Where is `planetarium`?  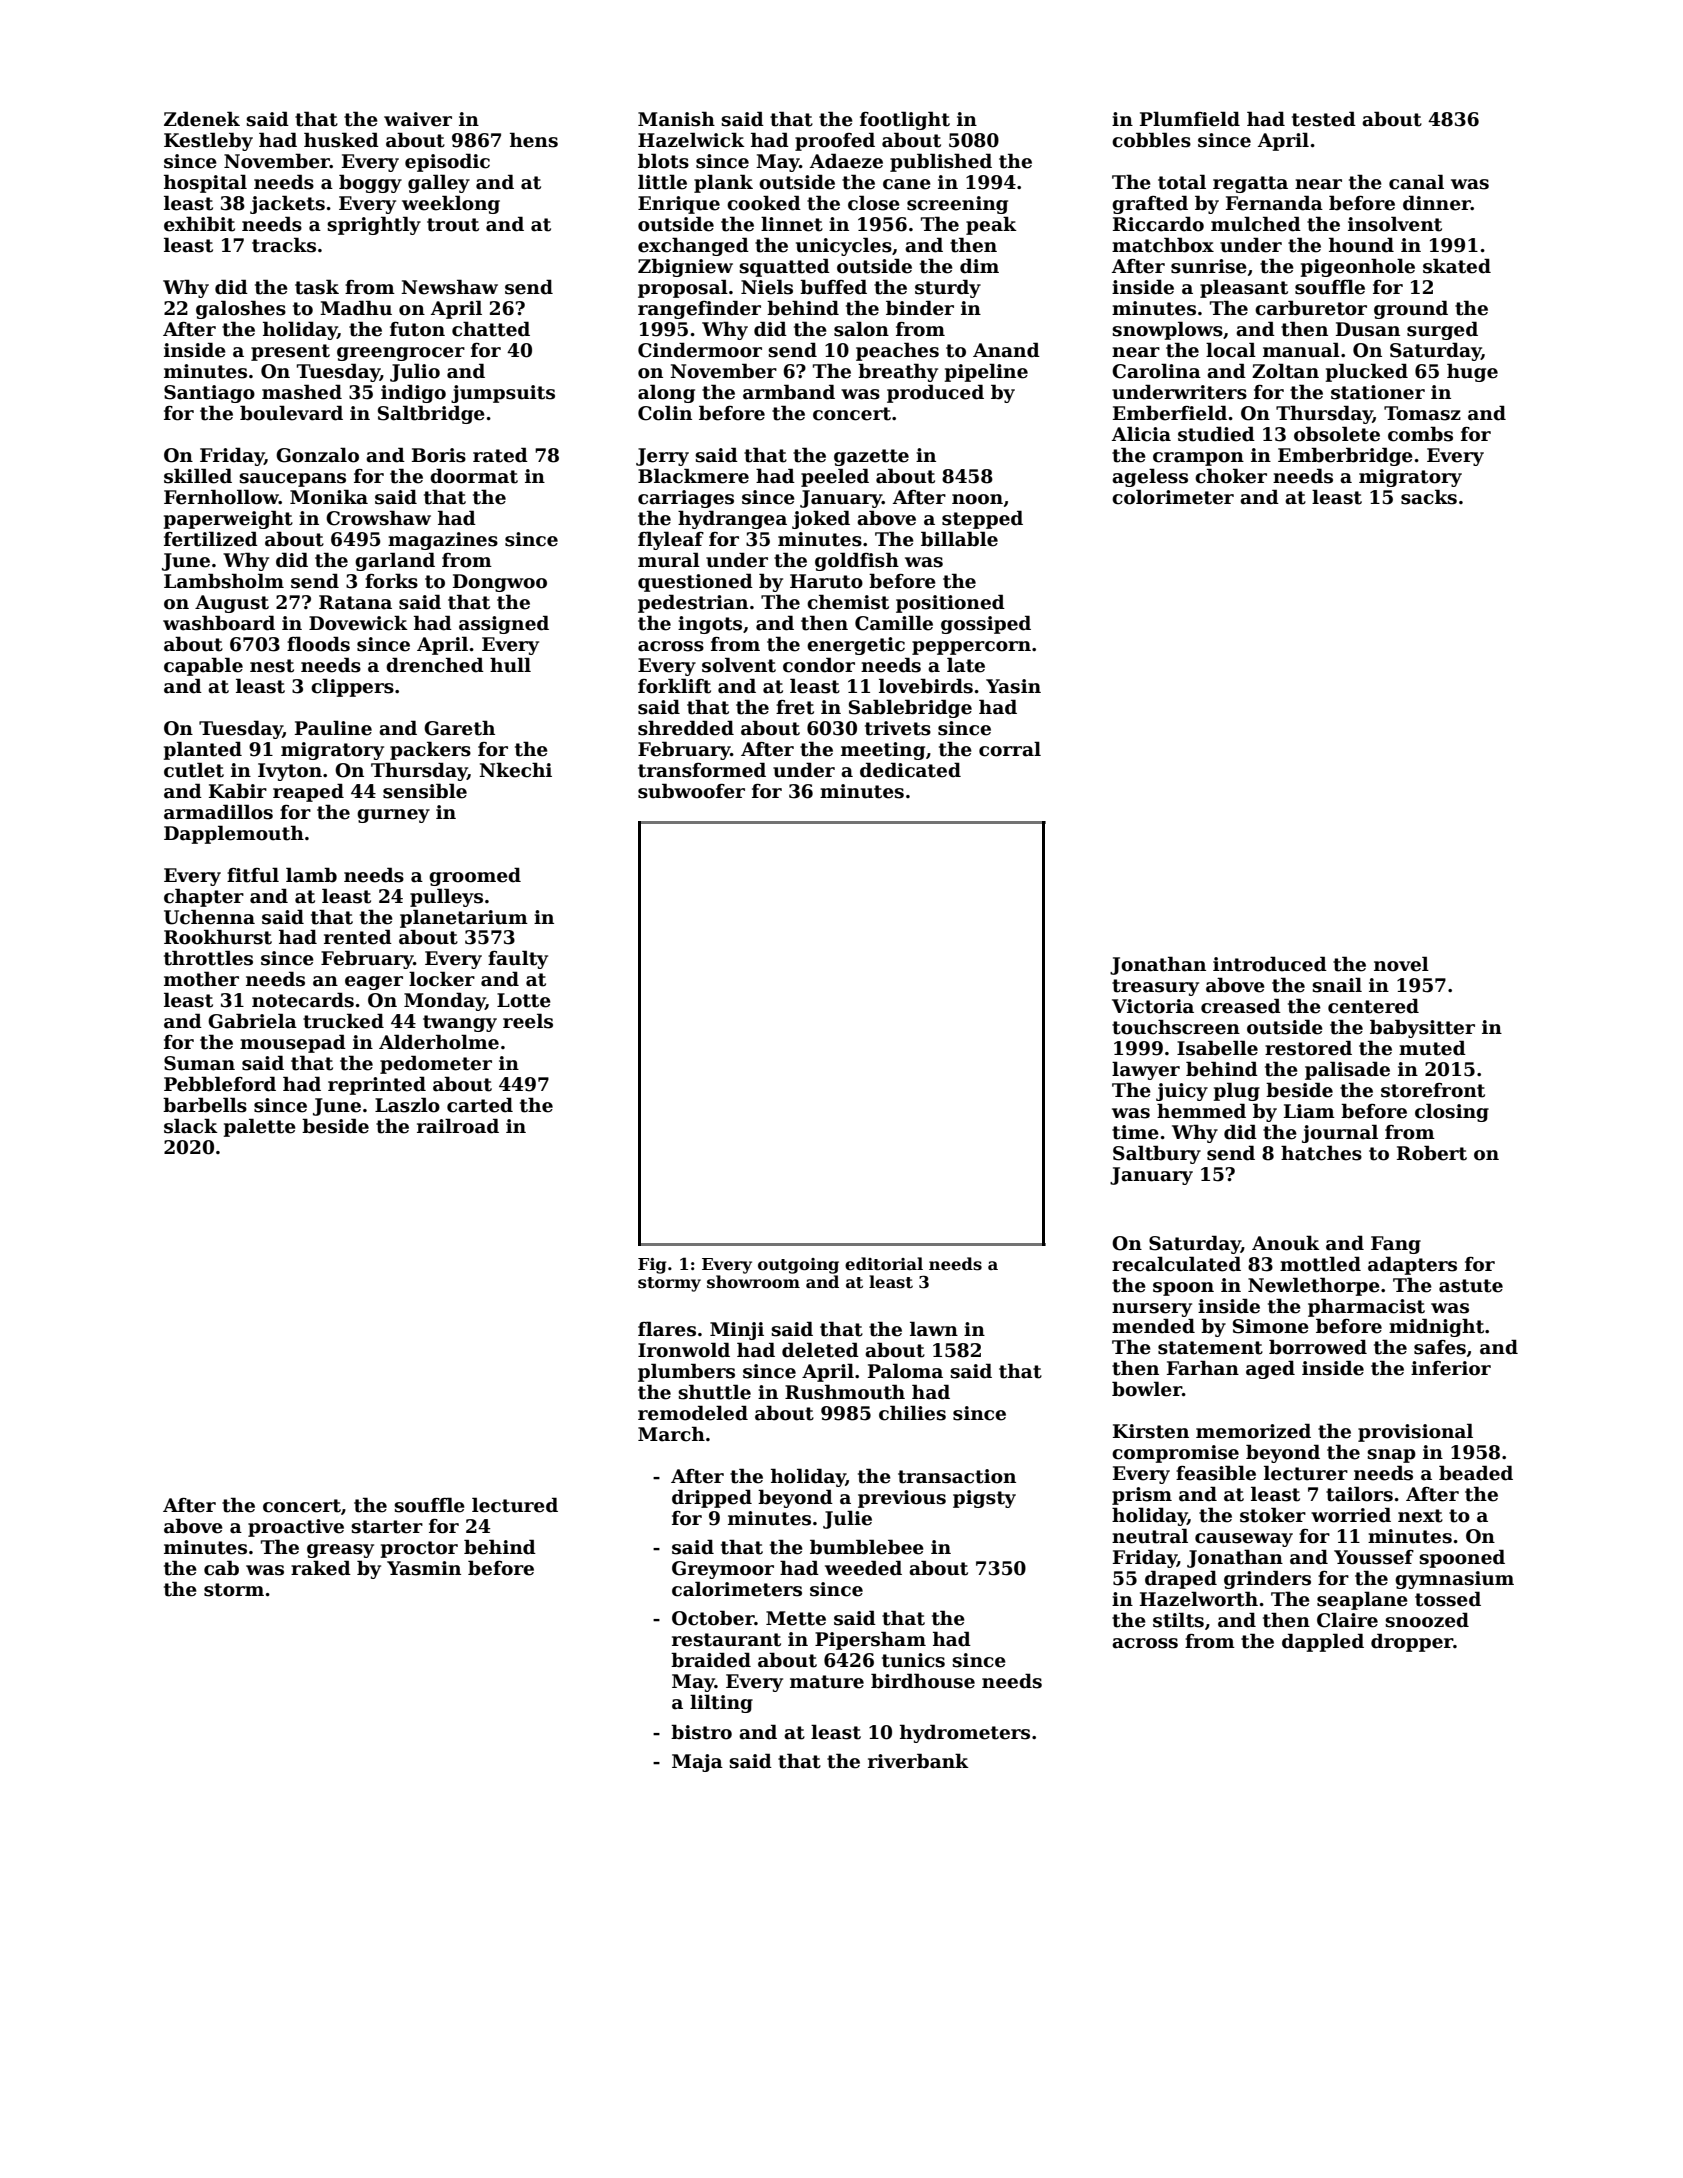 planetarium is located at coordinates (464, 918).
